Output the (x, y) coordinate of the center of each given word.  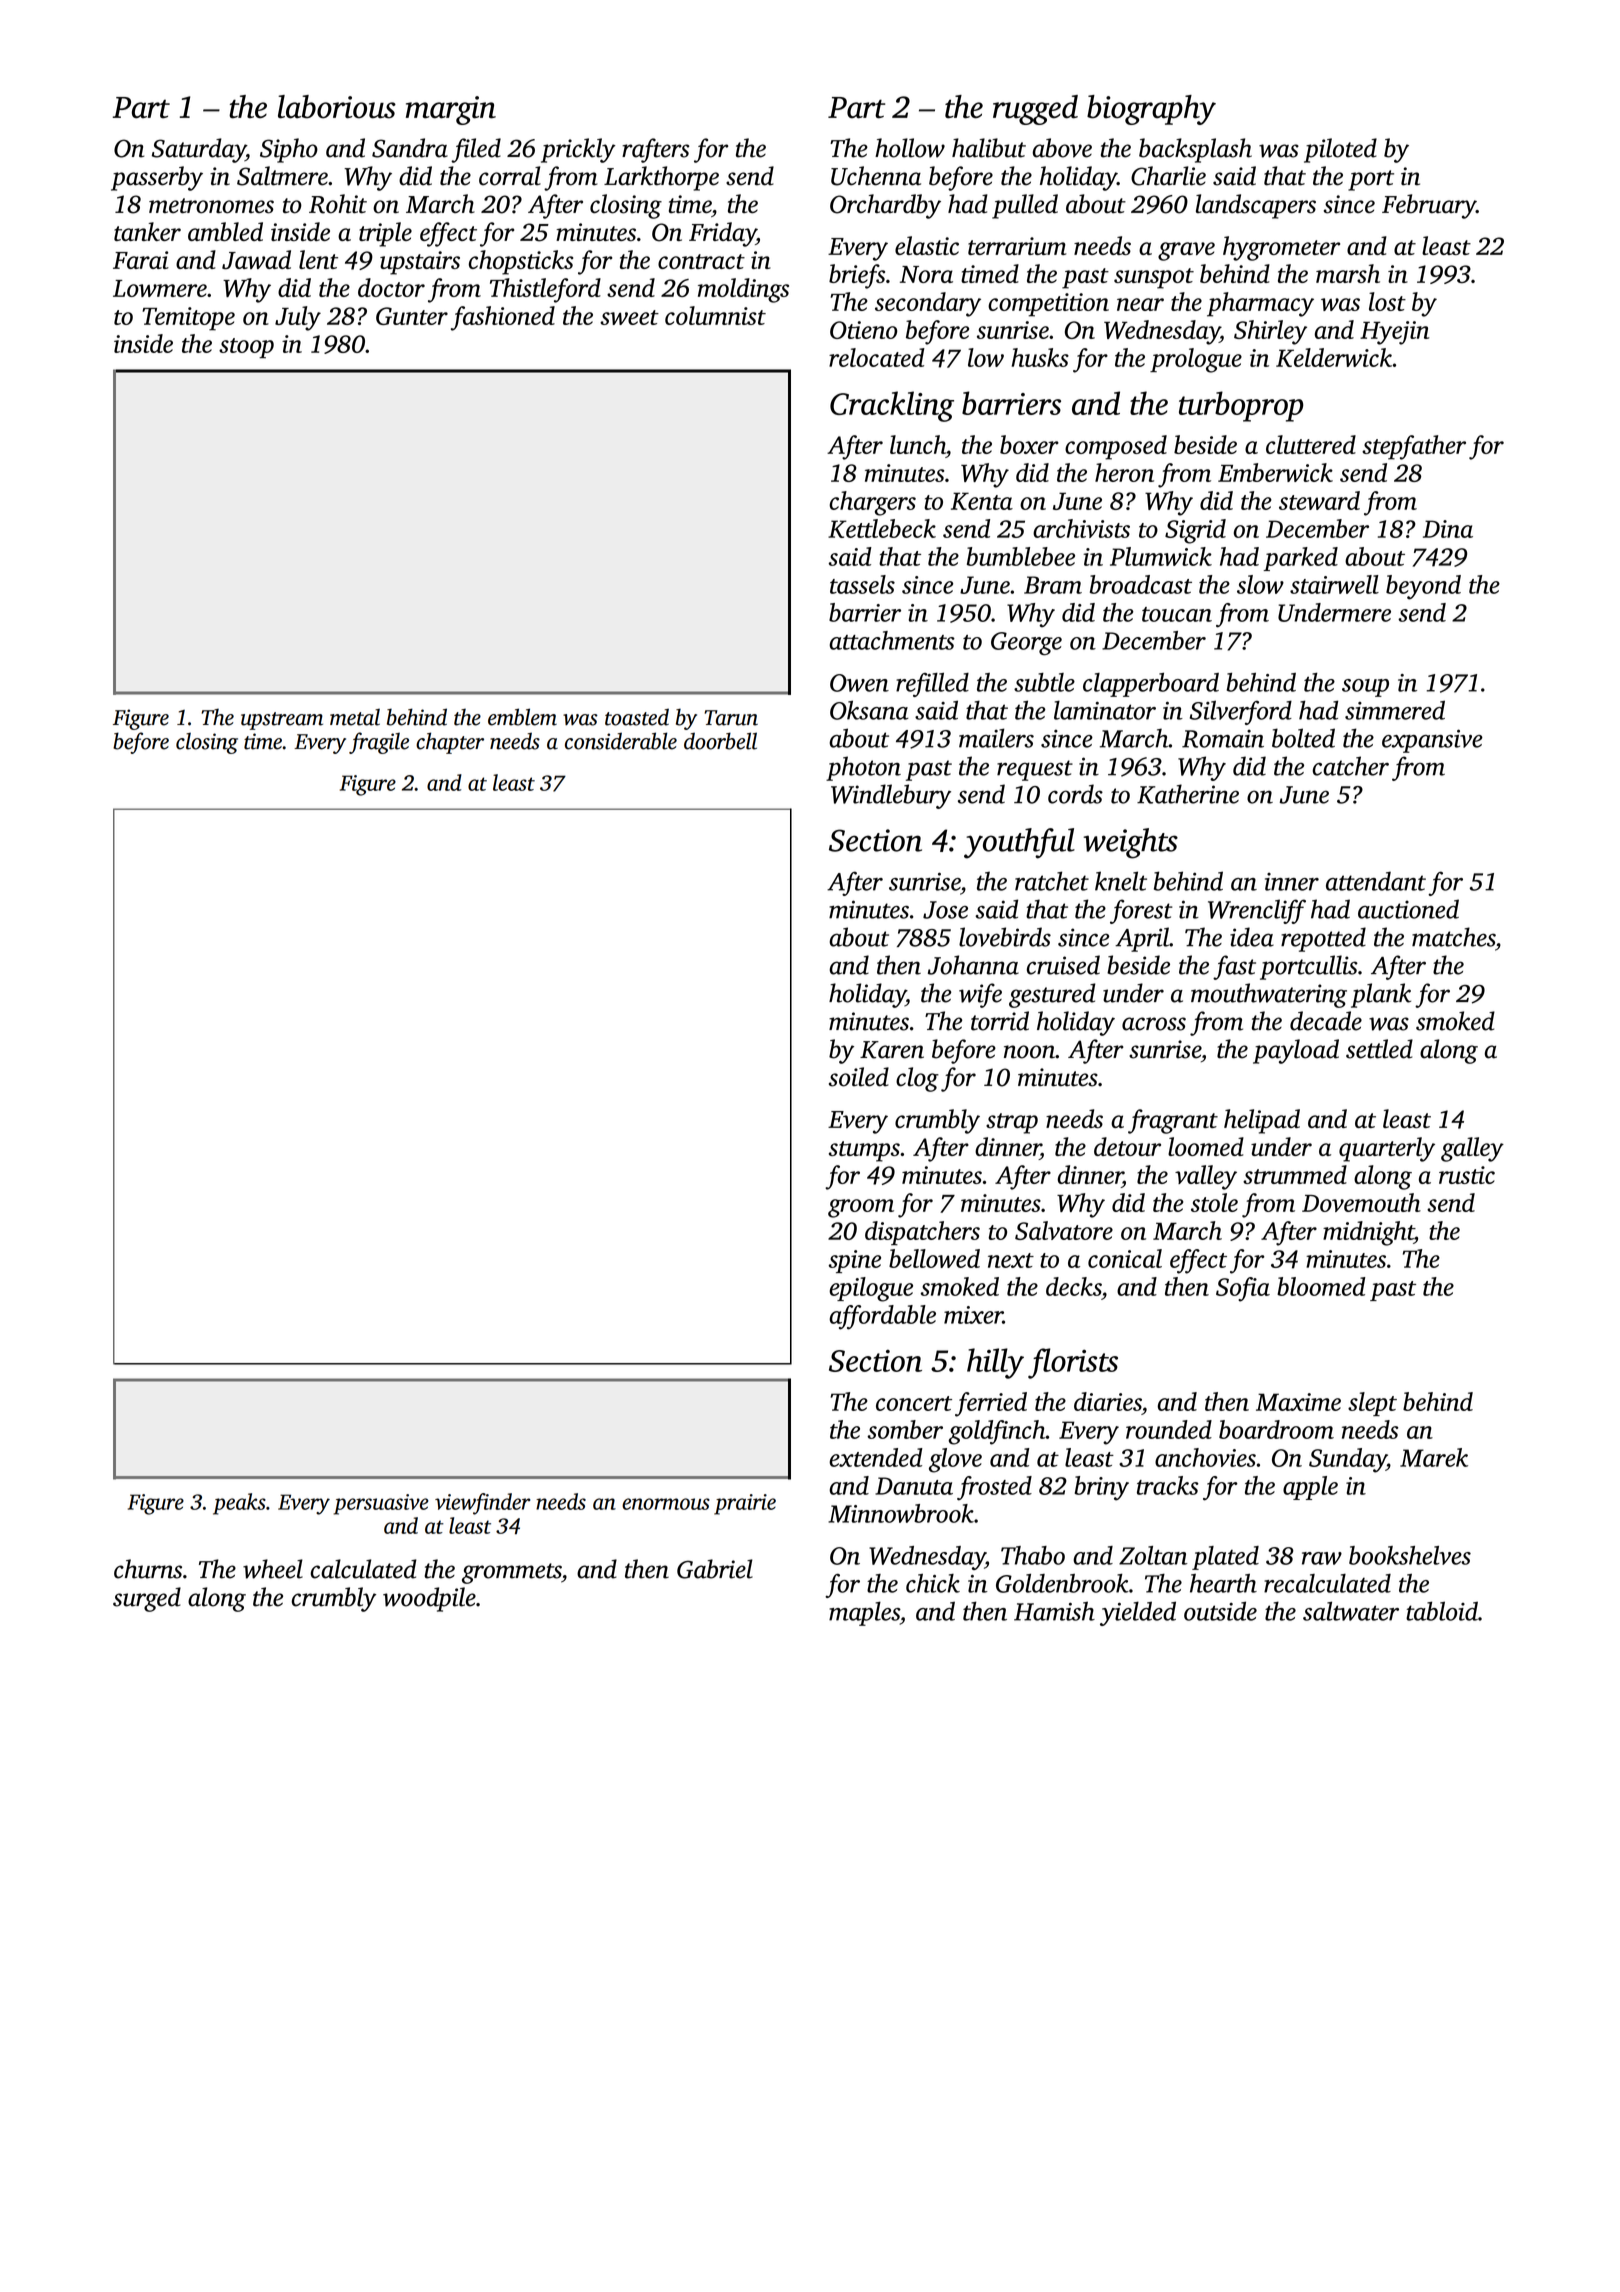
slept (1372, 1404)
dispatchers (922, 1233)
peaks (239, 1504)
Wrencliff (1257, 911)
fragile (379, 743)
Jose (945, 910)
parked (1300, 559)
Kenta (982, 501)
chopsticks (521, 262)
